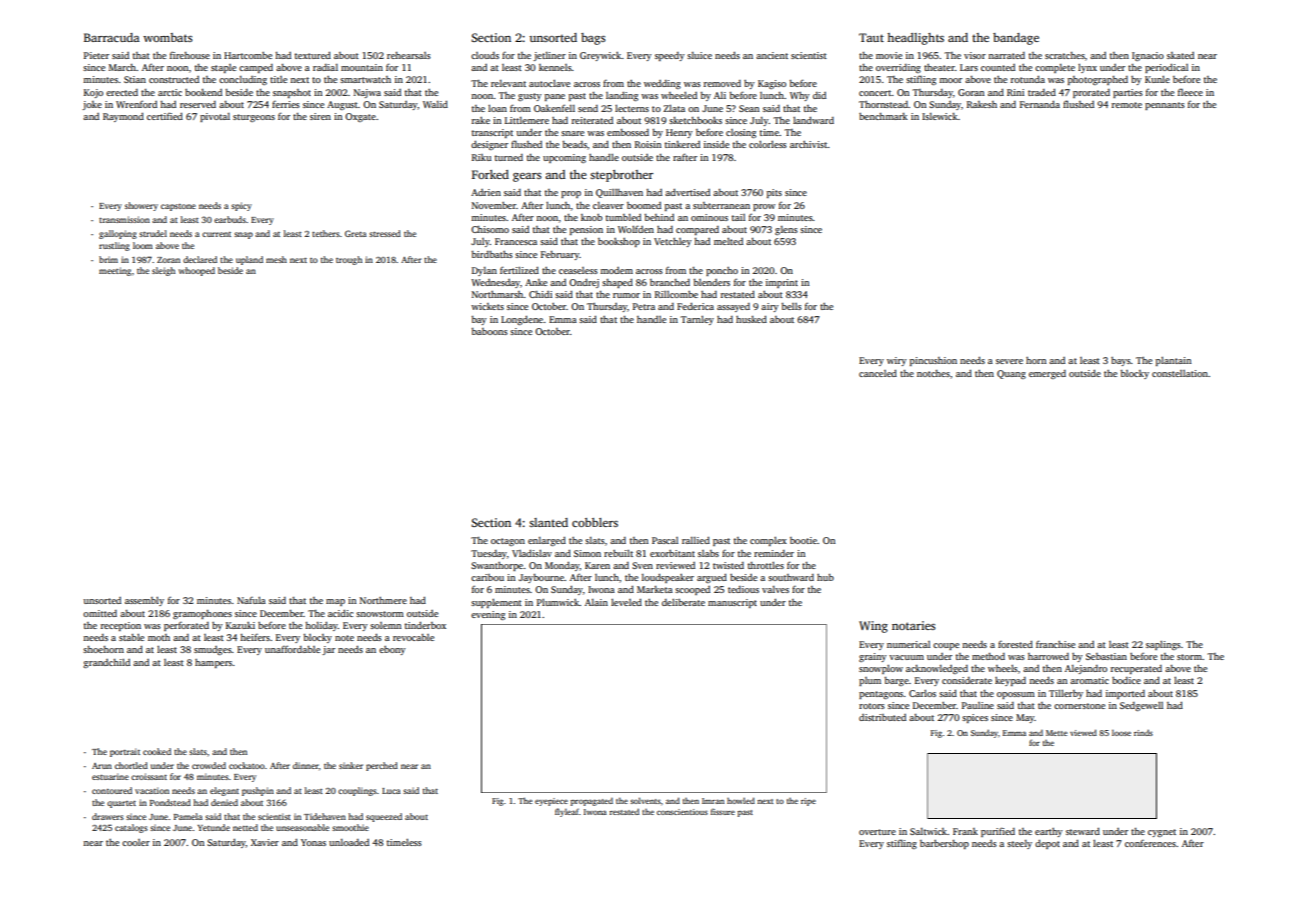 This image has width=1308, height=924. Describe the element at coordinates (335, 602) in the image. I see `map` at that location.
